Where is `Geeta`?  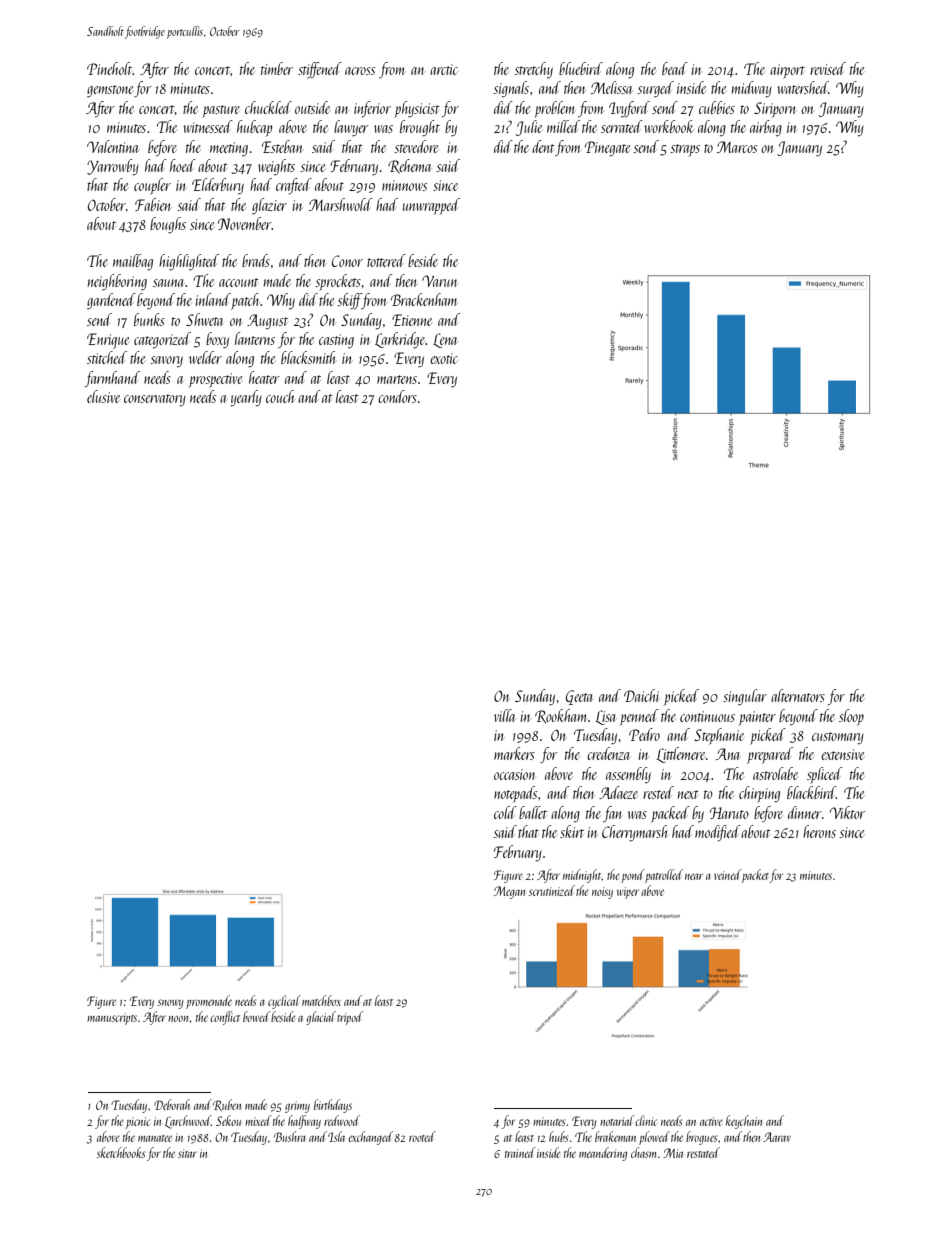
Geeta is located at coordinates (579, 697).
